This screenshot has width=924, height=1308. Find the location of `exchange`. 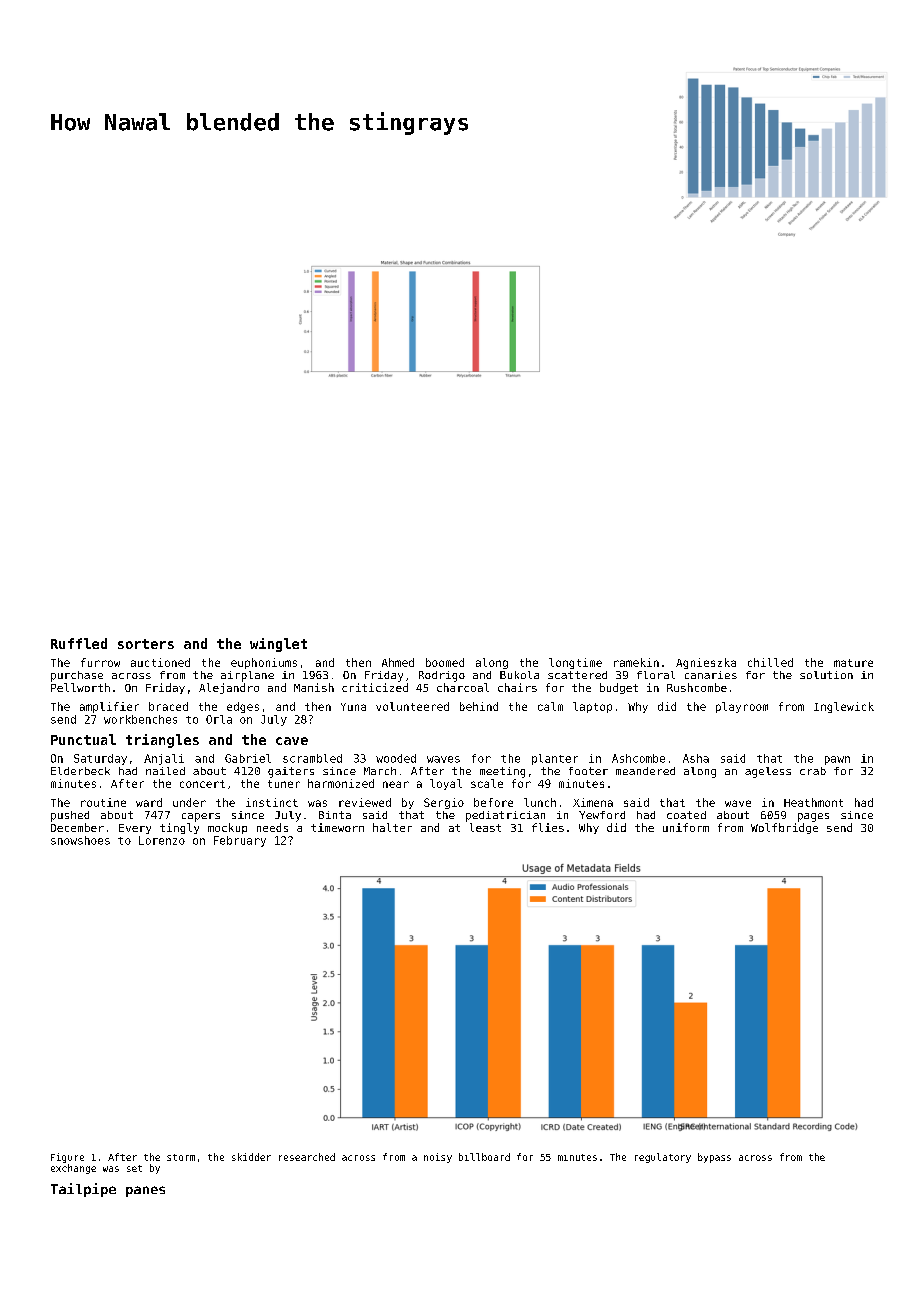

exchange is located at coordinates (73, 1169).
